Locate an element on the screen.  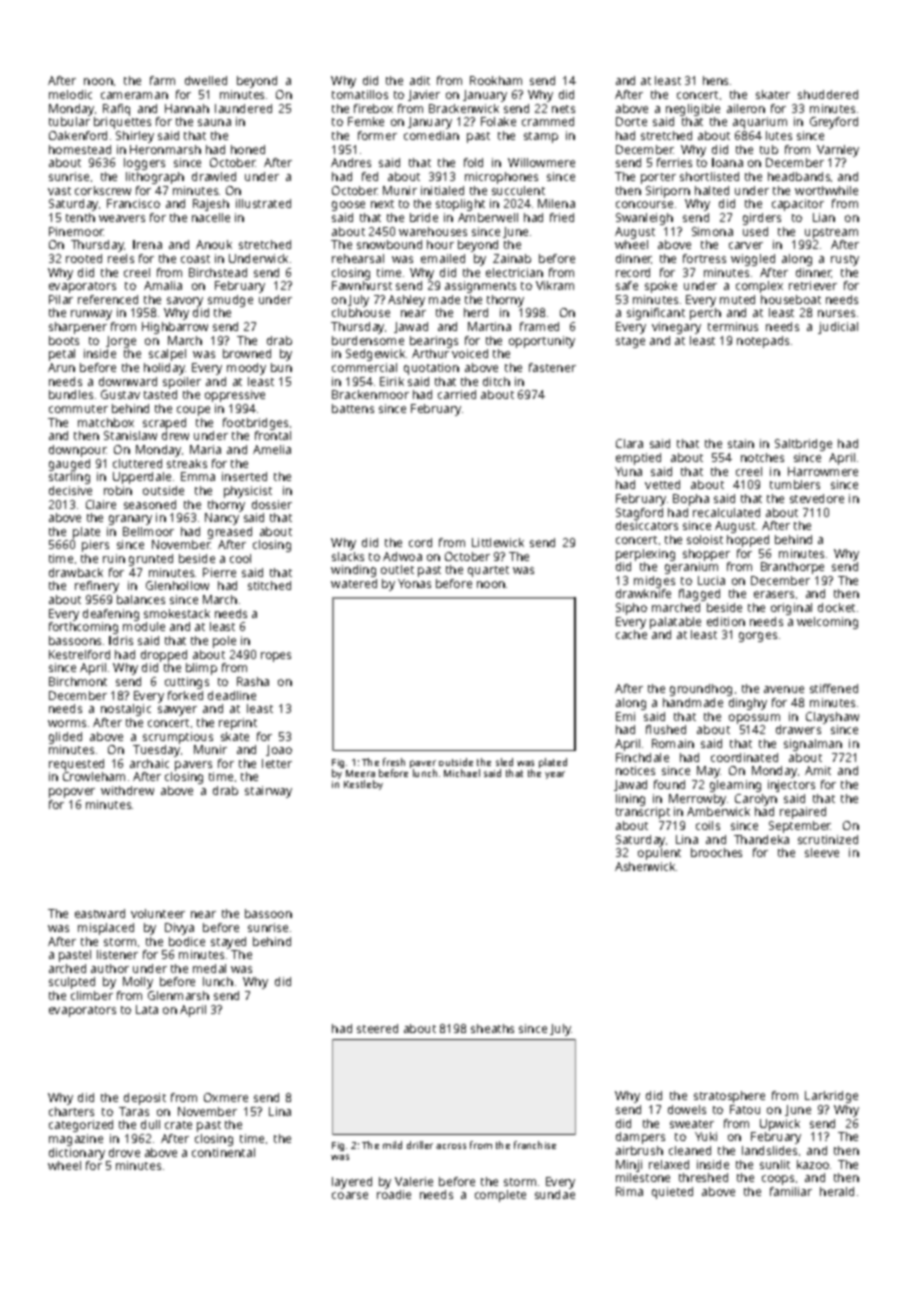
injectors is located at coordinates (791, 786).
